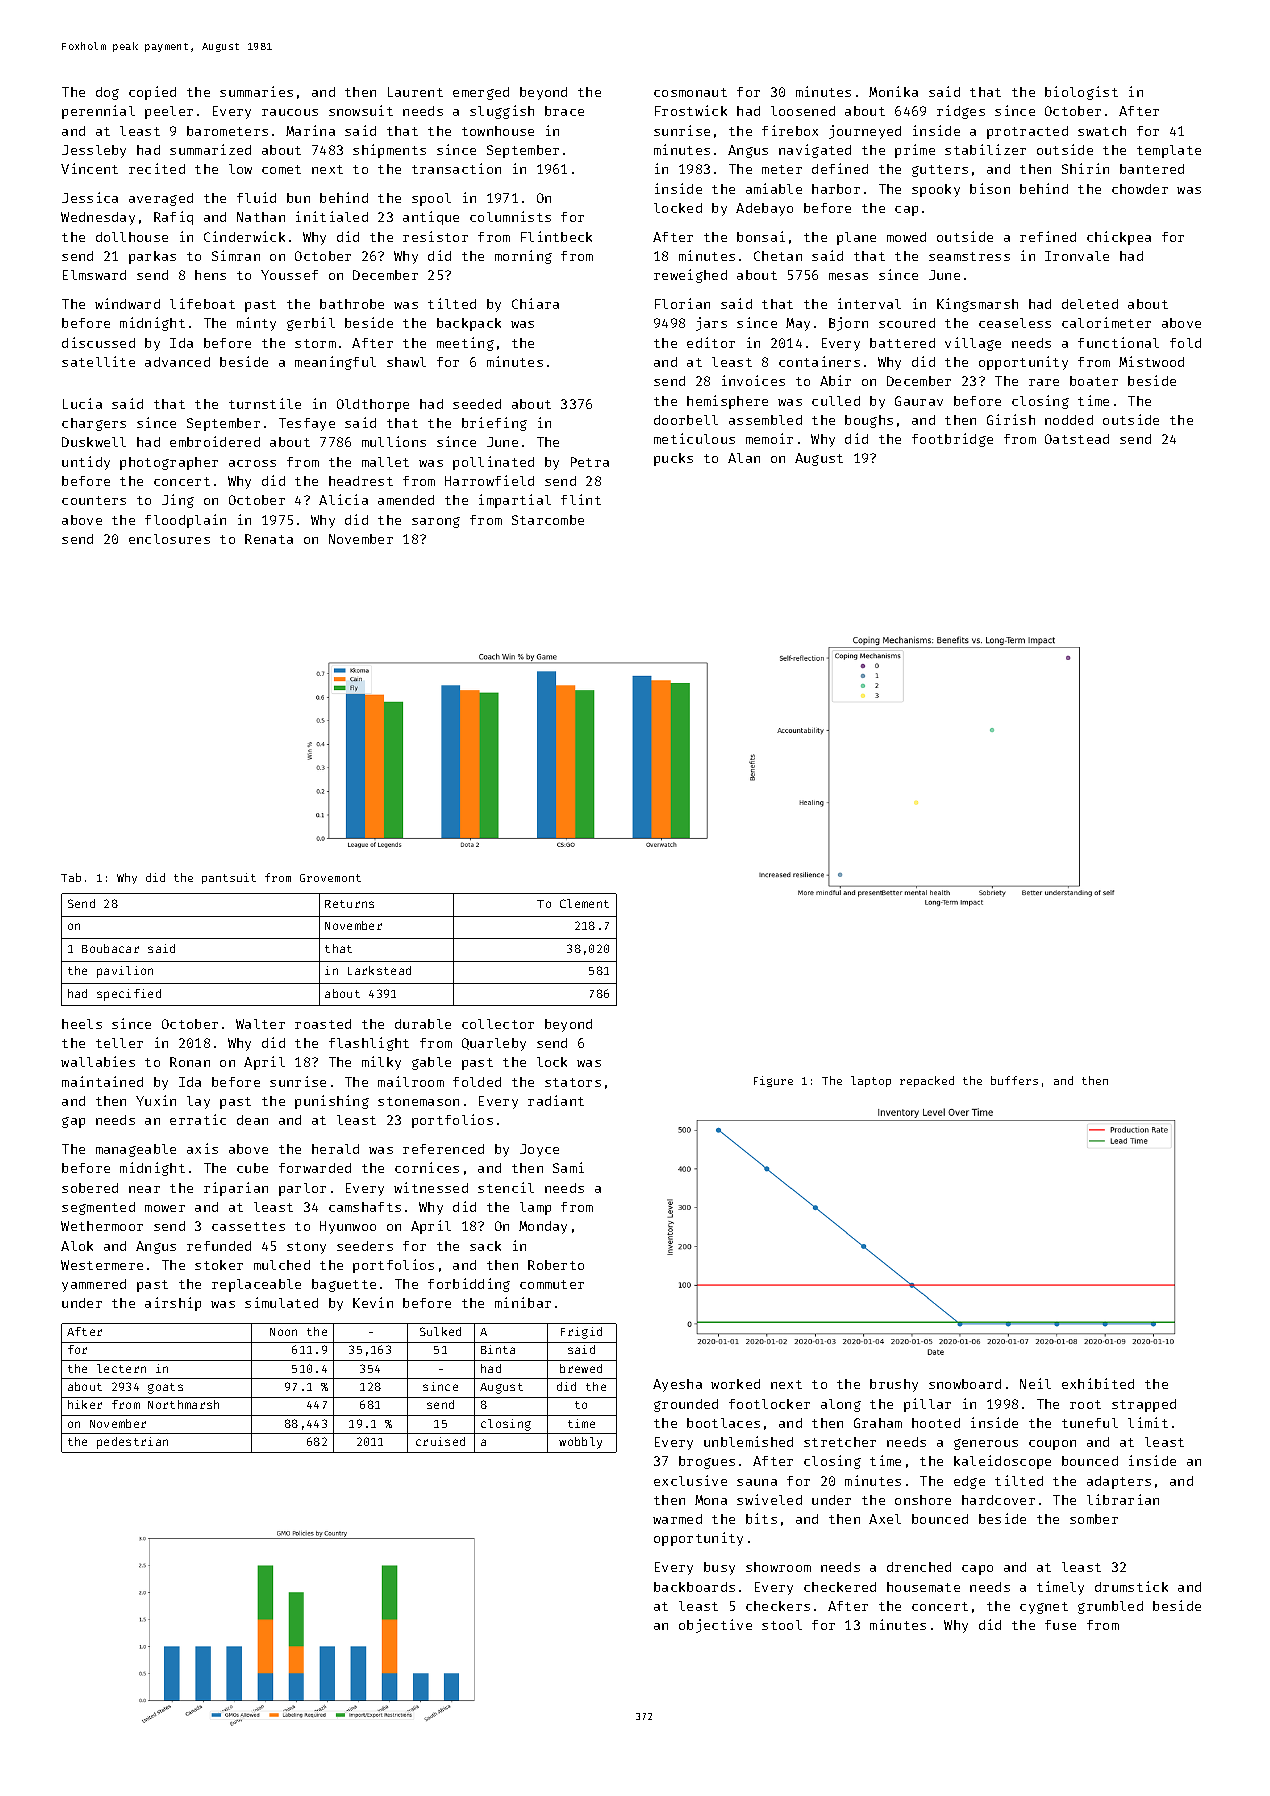 The height and width of the image is (1796, 1270). I want to click on buffers, so click(1014, 1080).
